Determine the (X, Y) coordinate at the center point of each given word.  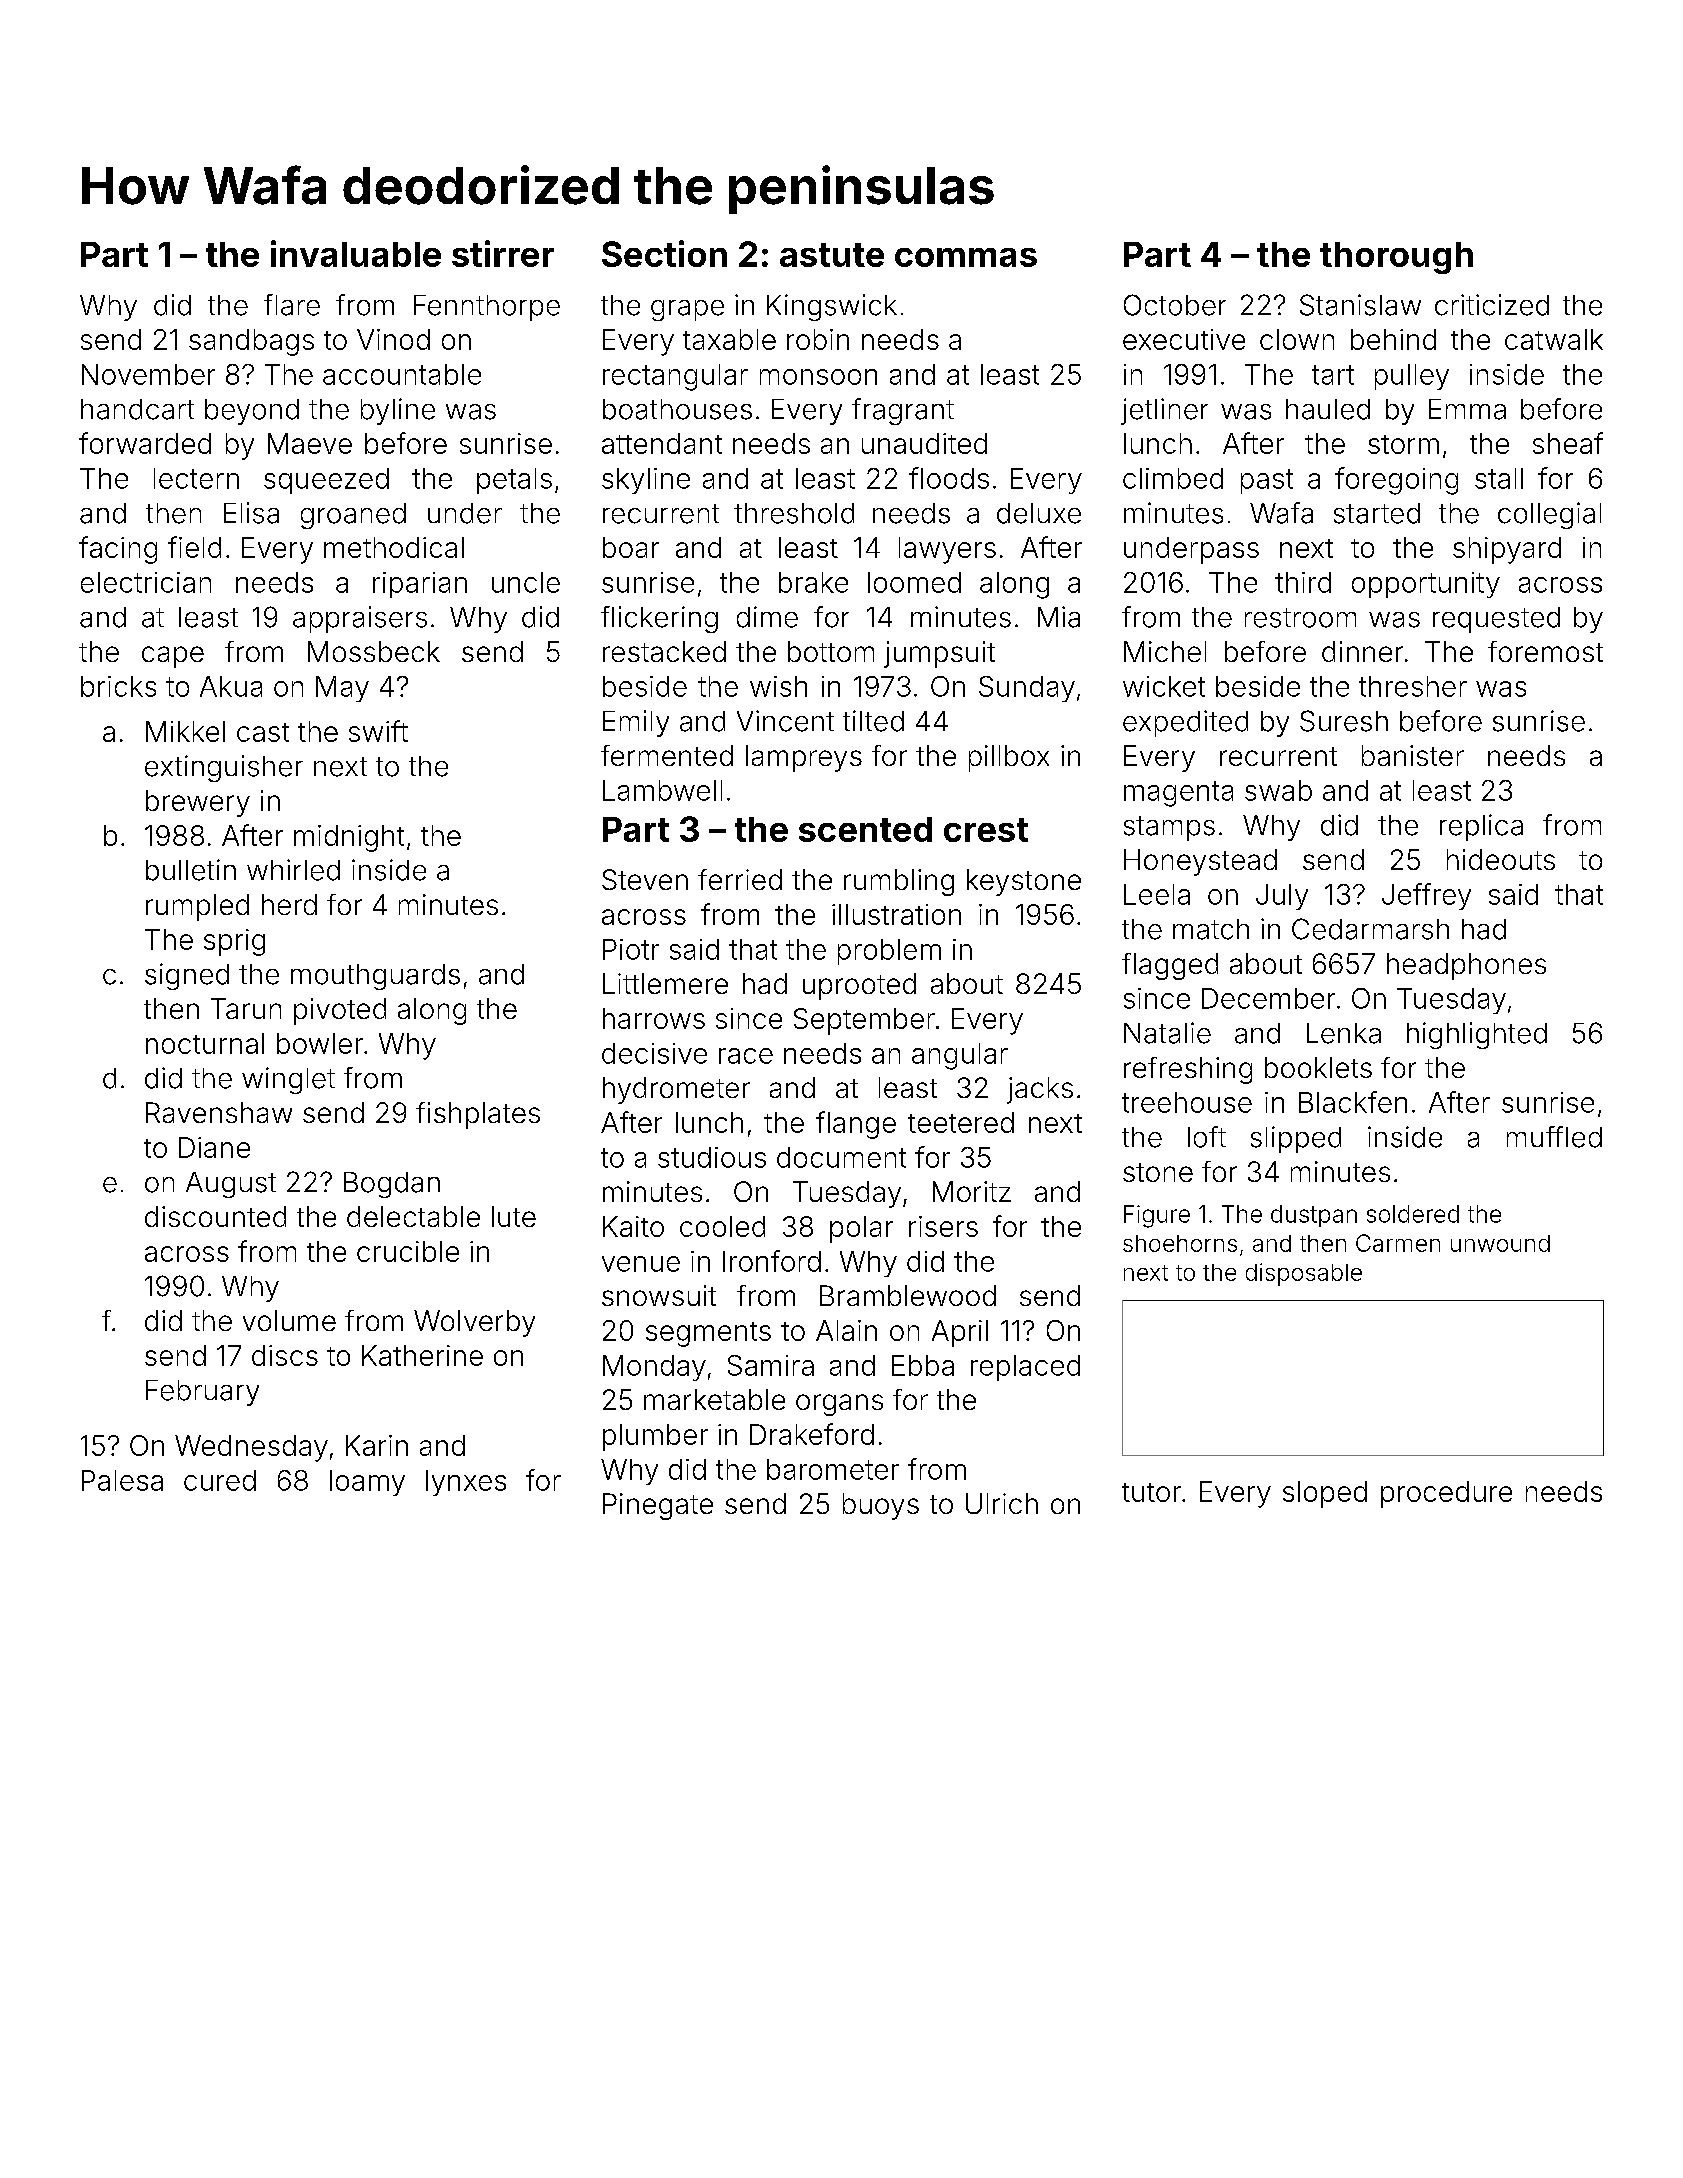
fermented (667, 755)
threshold (794, 513)
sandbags (251, 342)
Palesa (122, 1480)
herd (289, 904)
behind (1393, 339)
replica (1481, 827)
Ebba (923, 1365)
